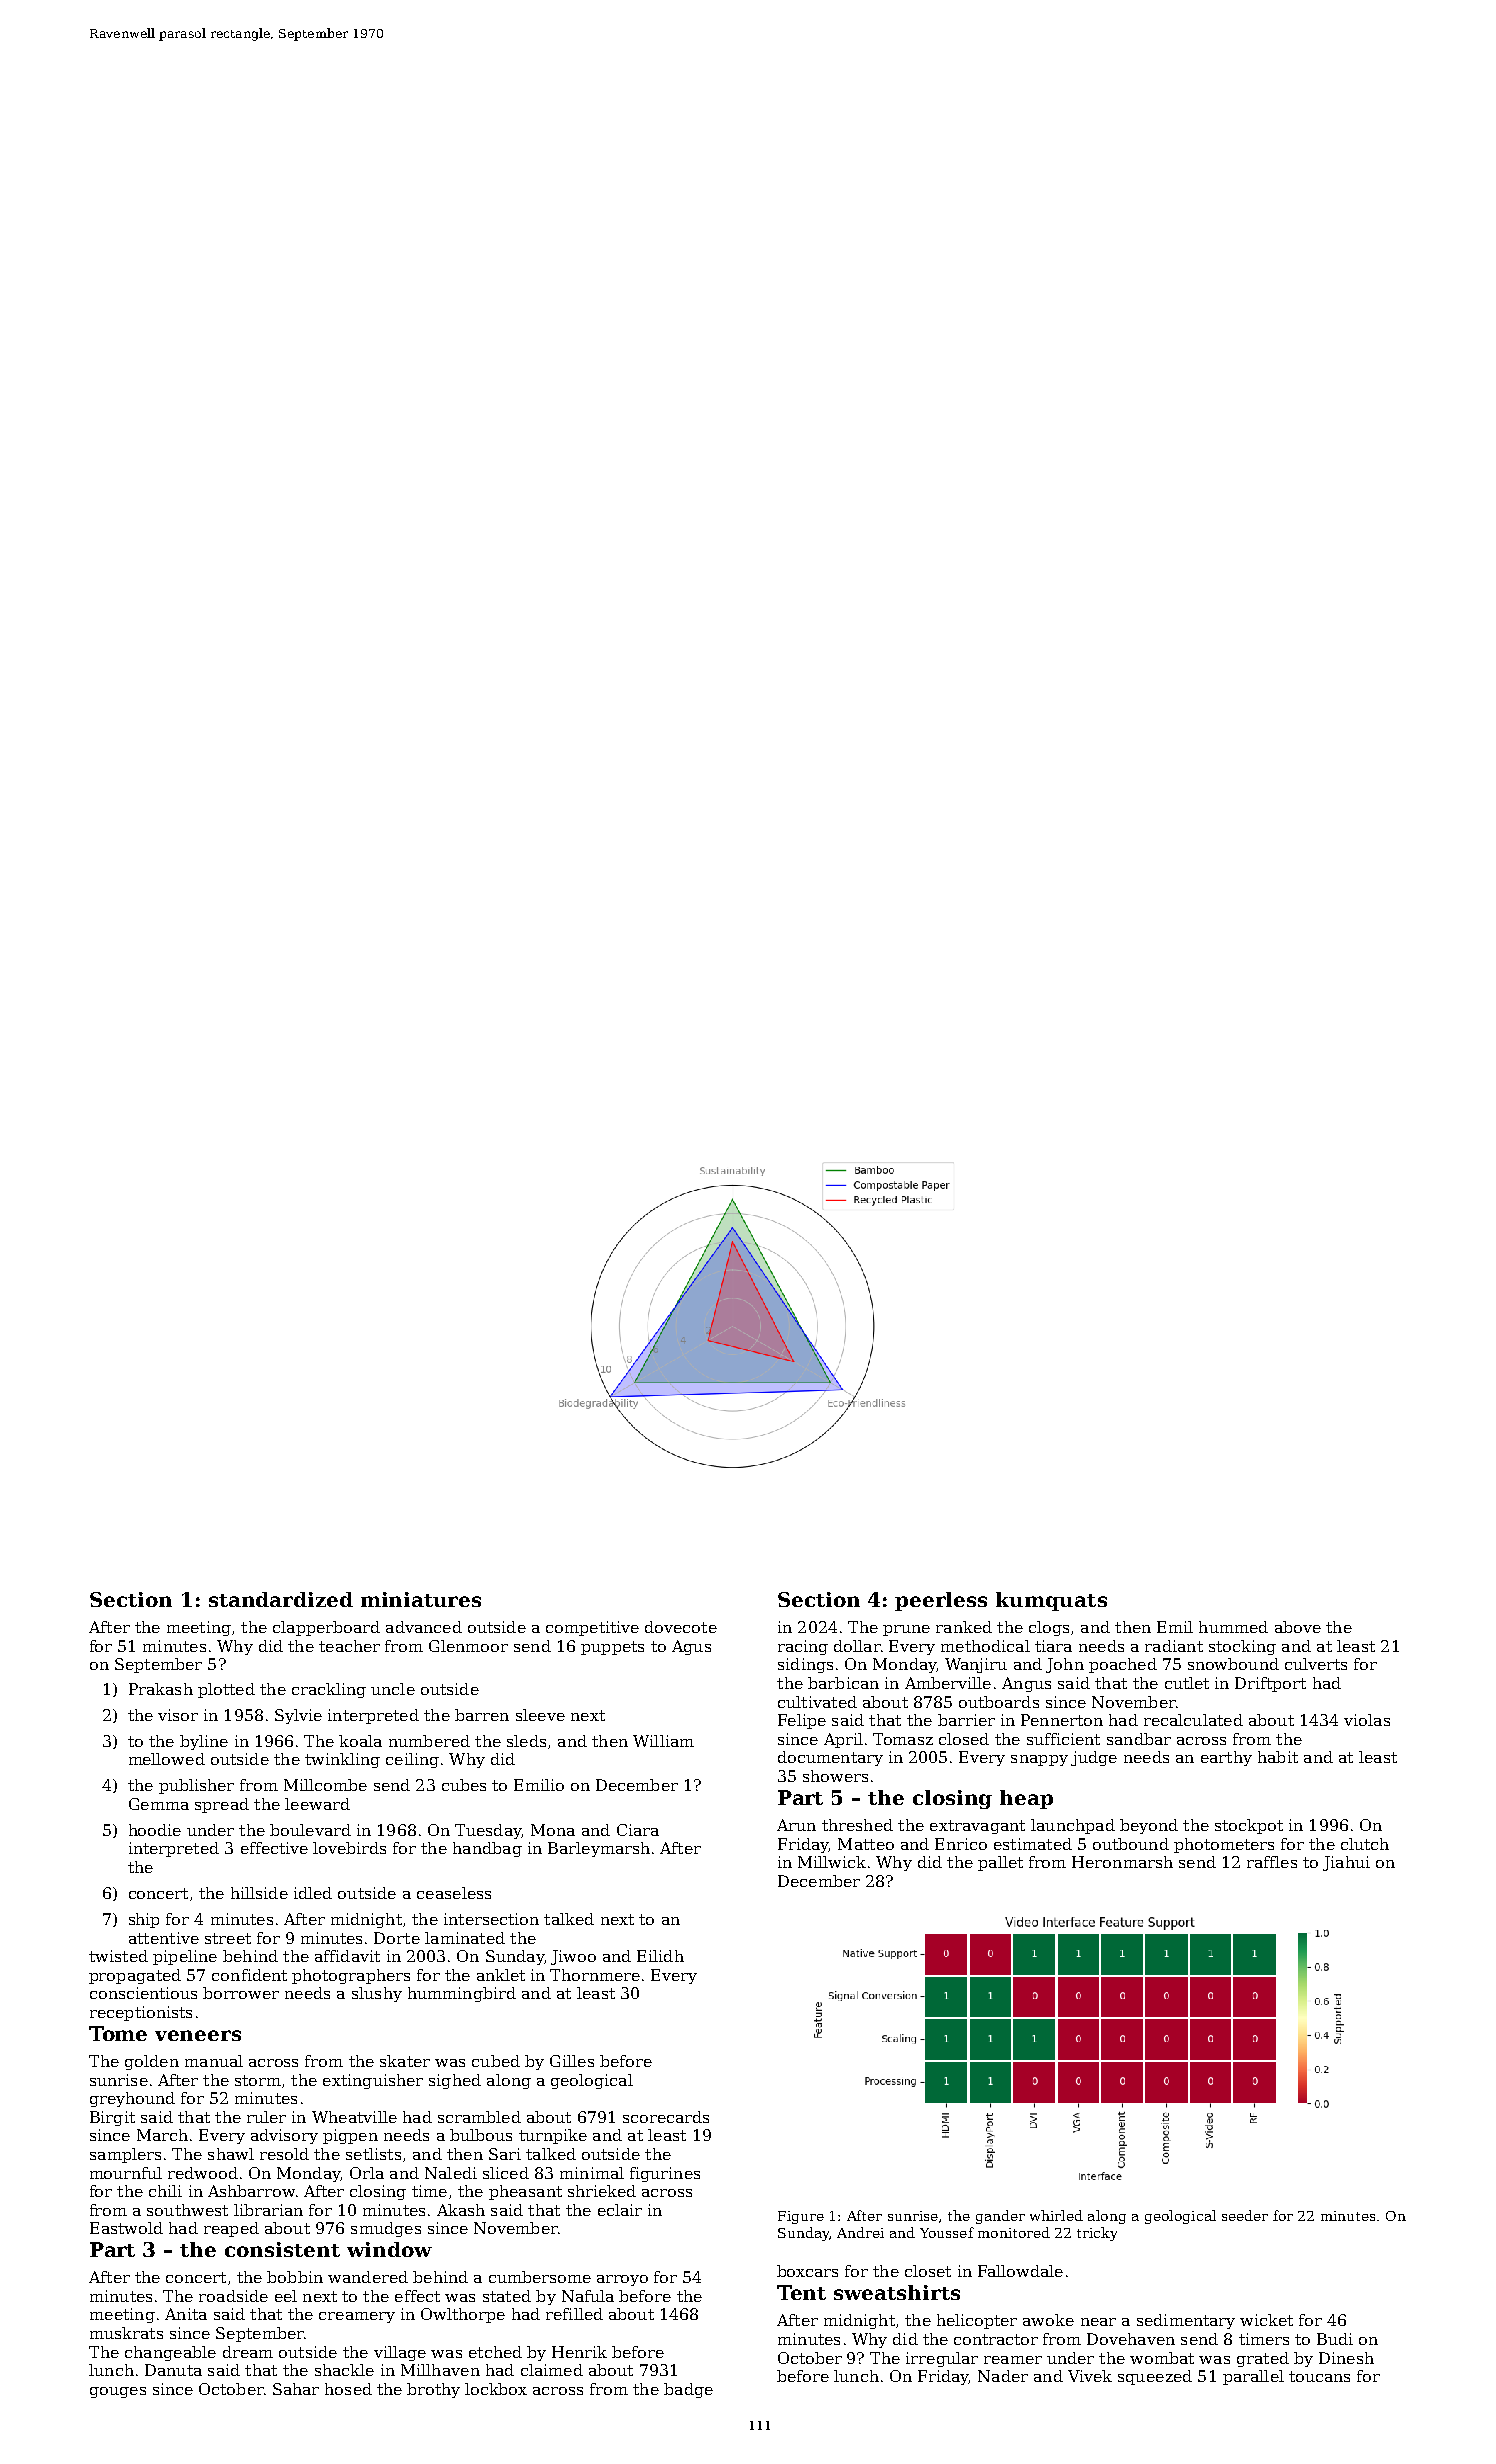 The height and width of the page is (2464, 1496). Describe the element at coordinates (903, 1739) in the page. I see `Tomasz` at that location.
